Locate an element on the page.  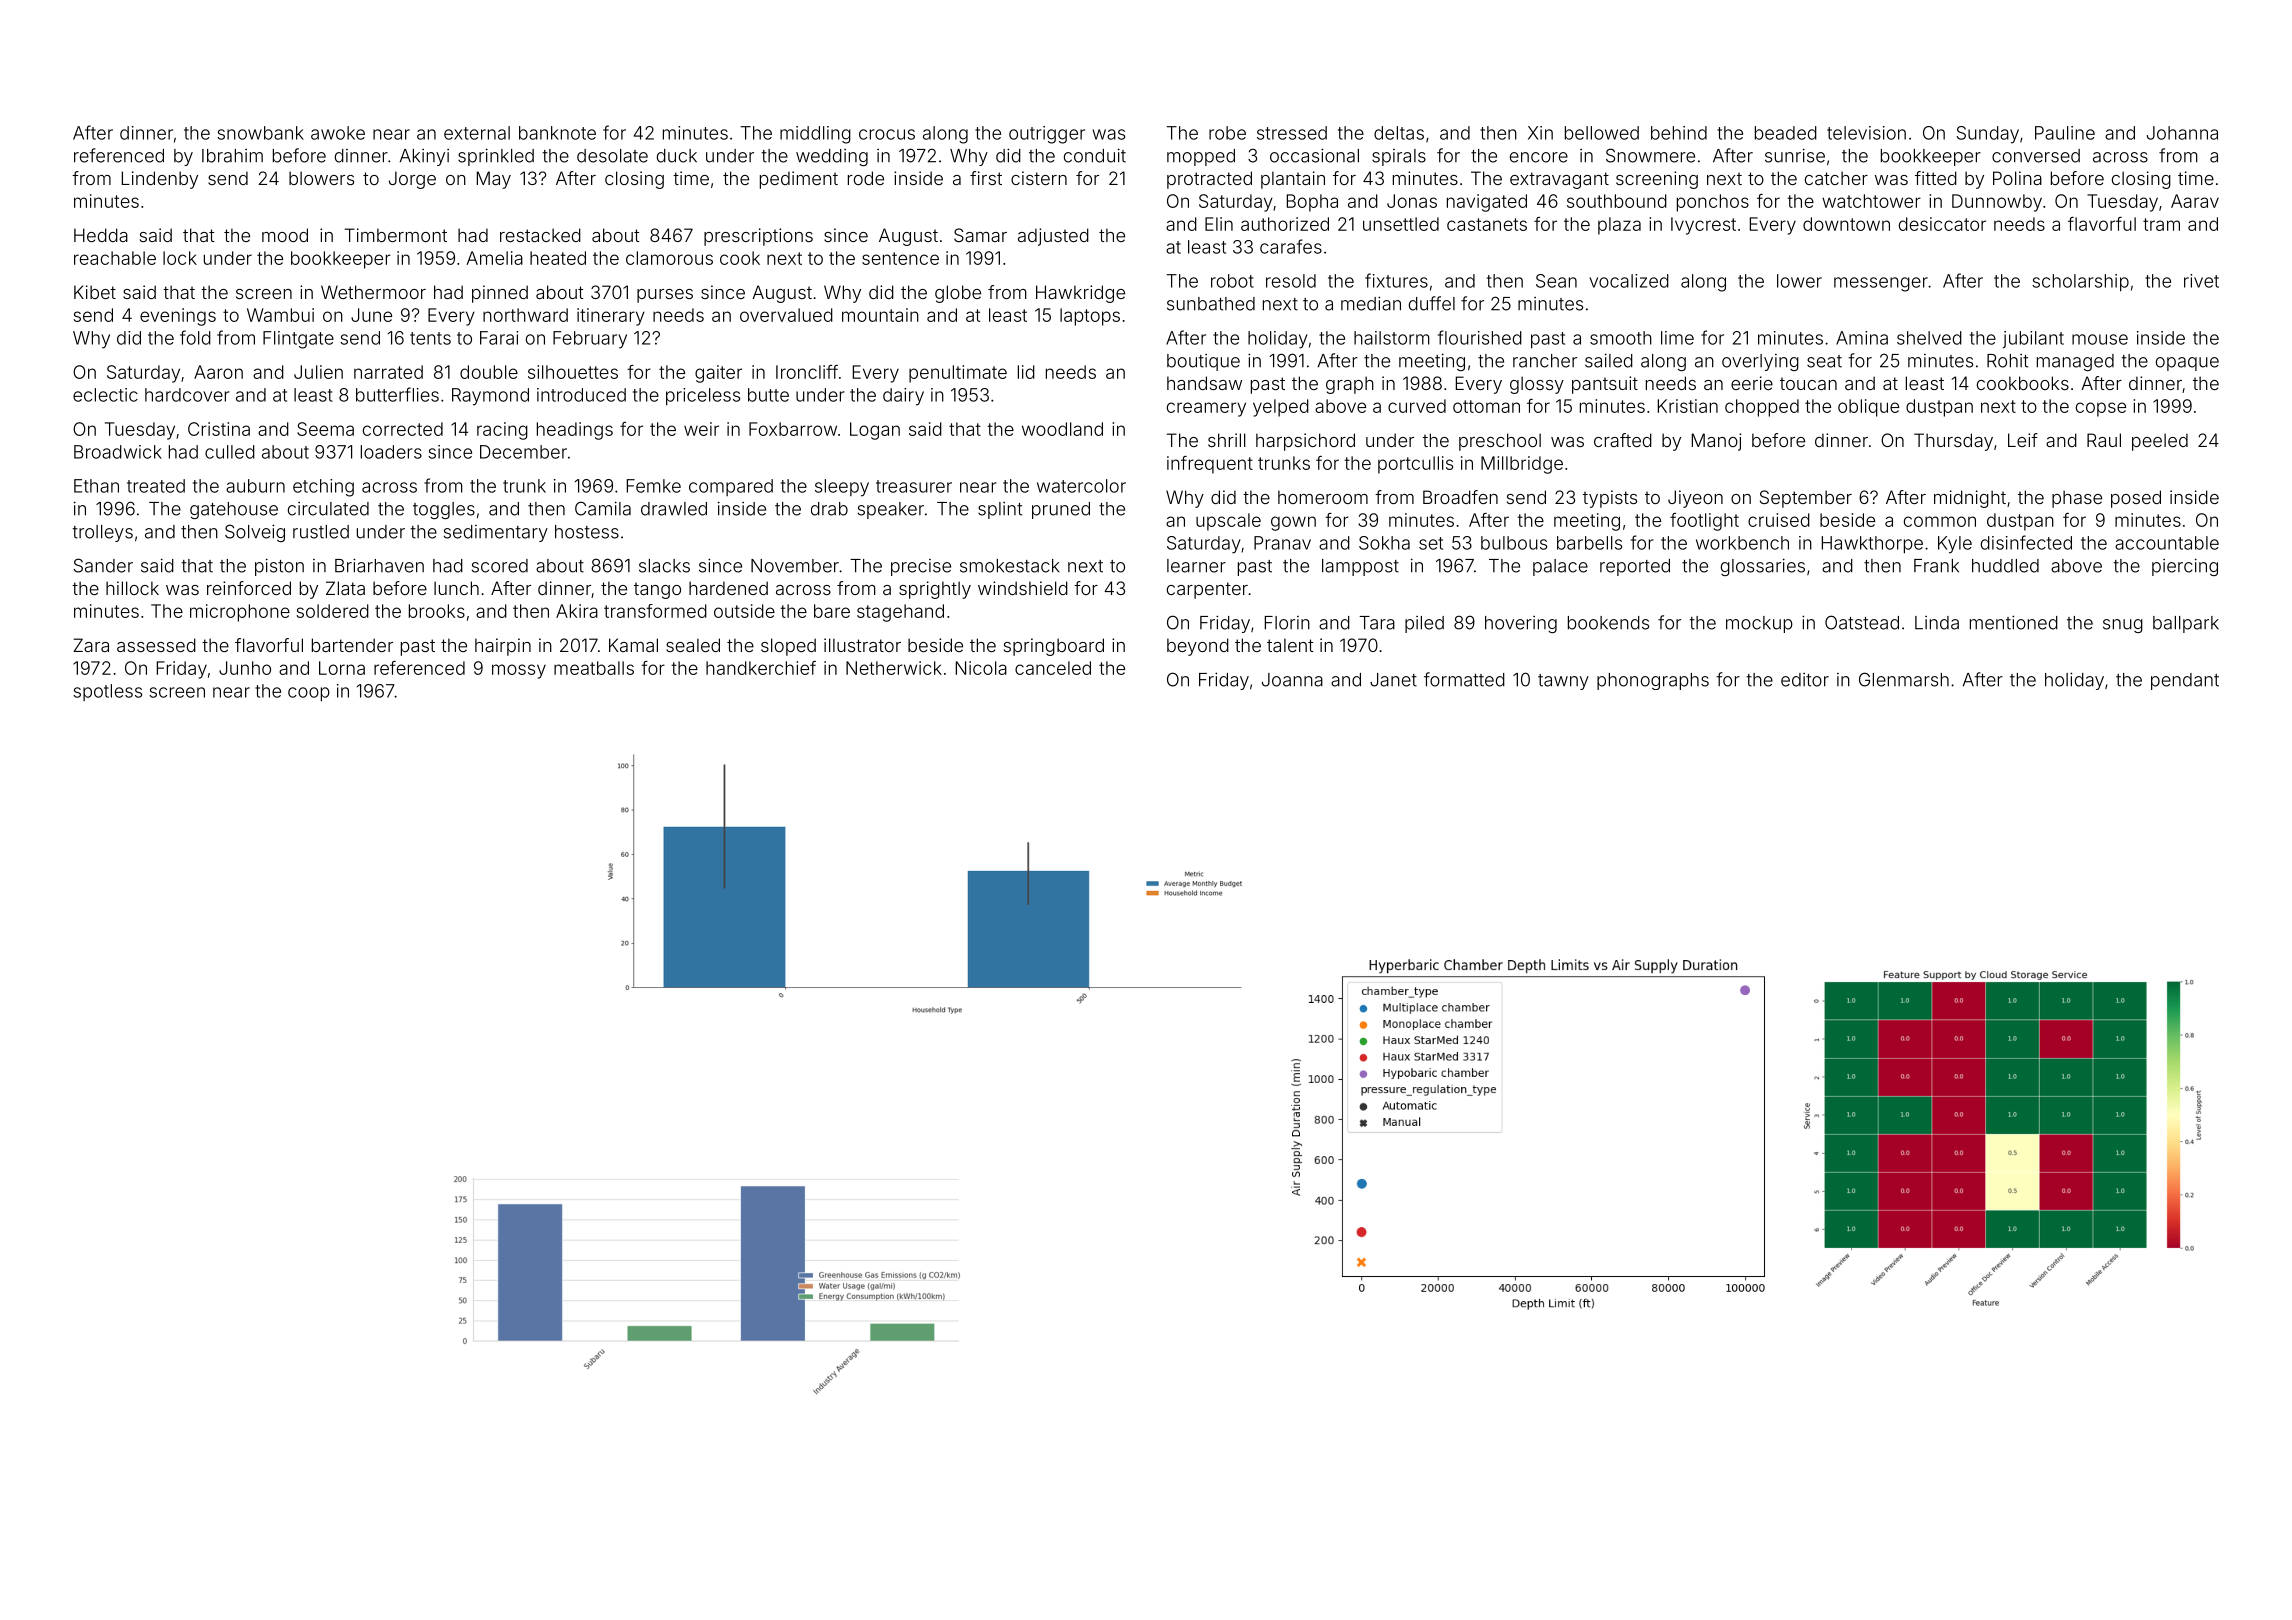
Samar is located at coordinates (980, 235).
